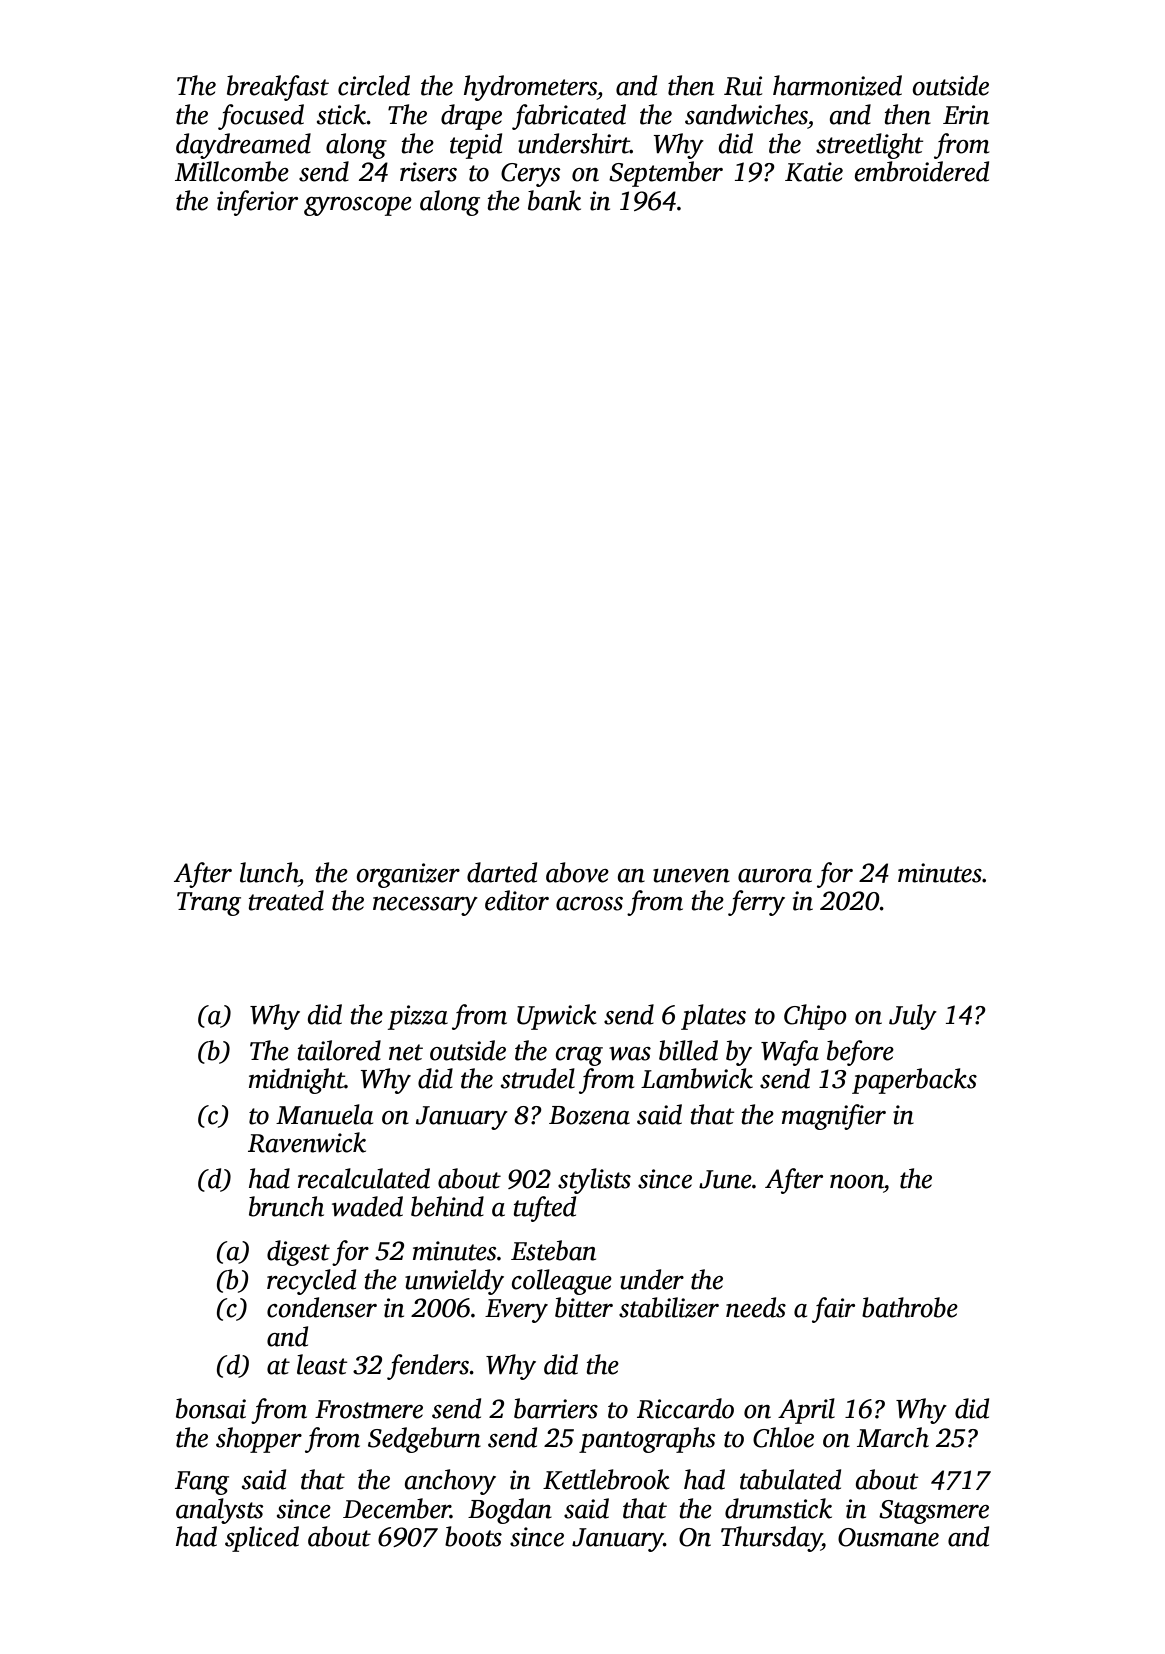 The height and width of the screenshot is (1654, 1165). Describe the element at coordinates (913, 1017) in the screenshot. I see `July` at that location.
